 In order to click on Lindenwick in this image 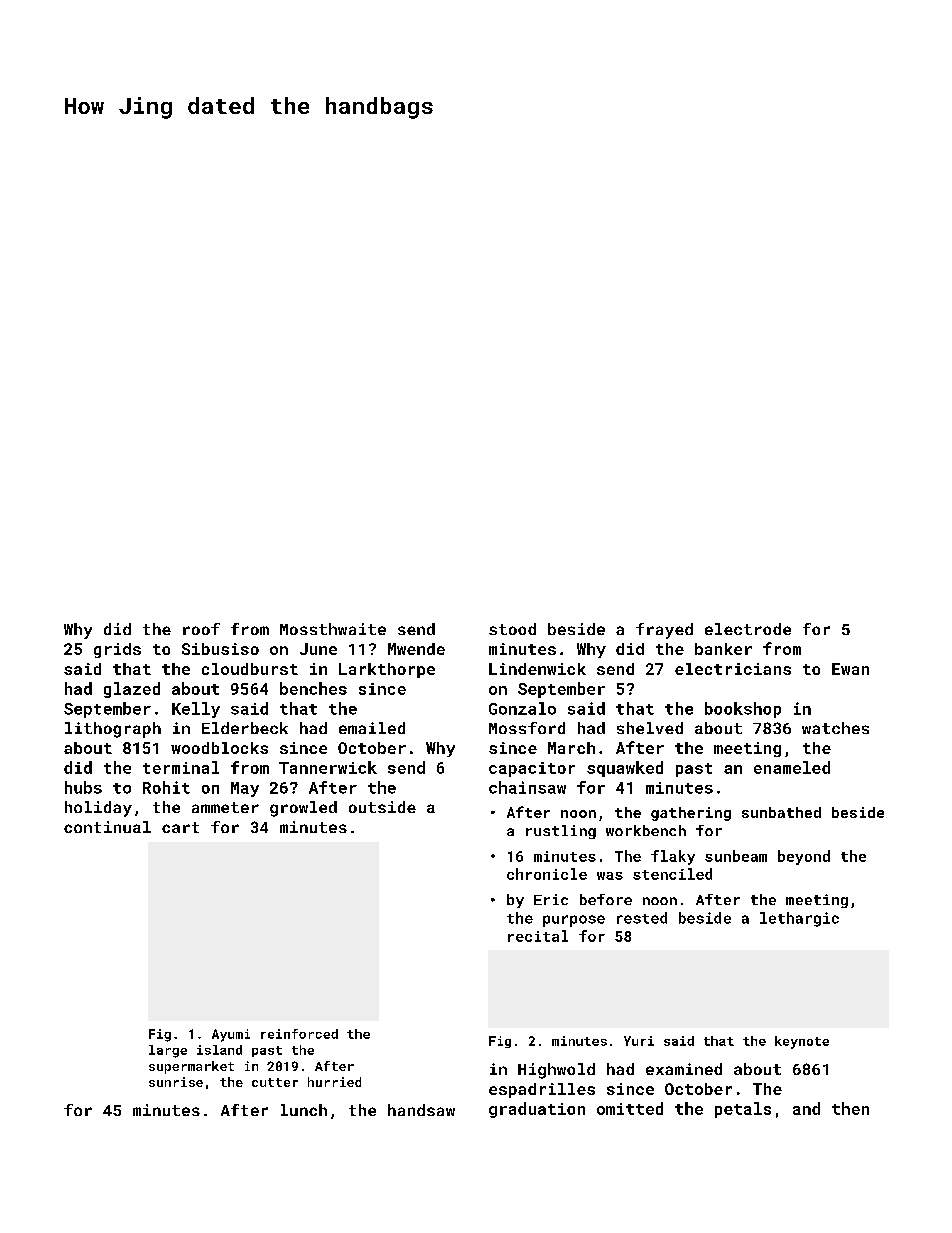, I will do `click(537, 669)`.
